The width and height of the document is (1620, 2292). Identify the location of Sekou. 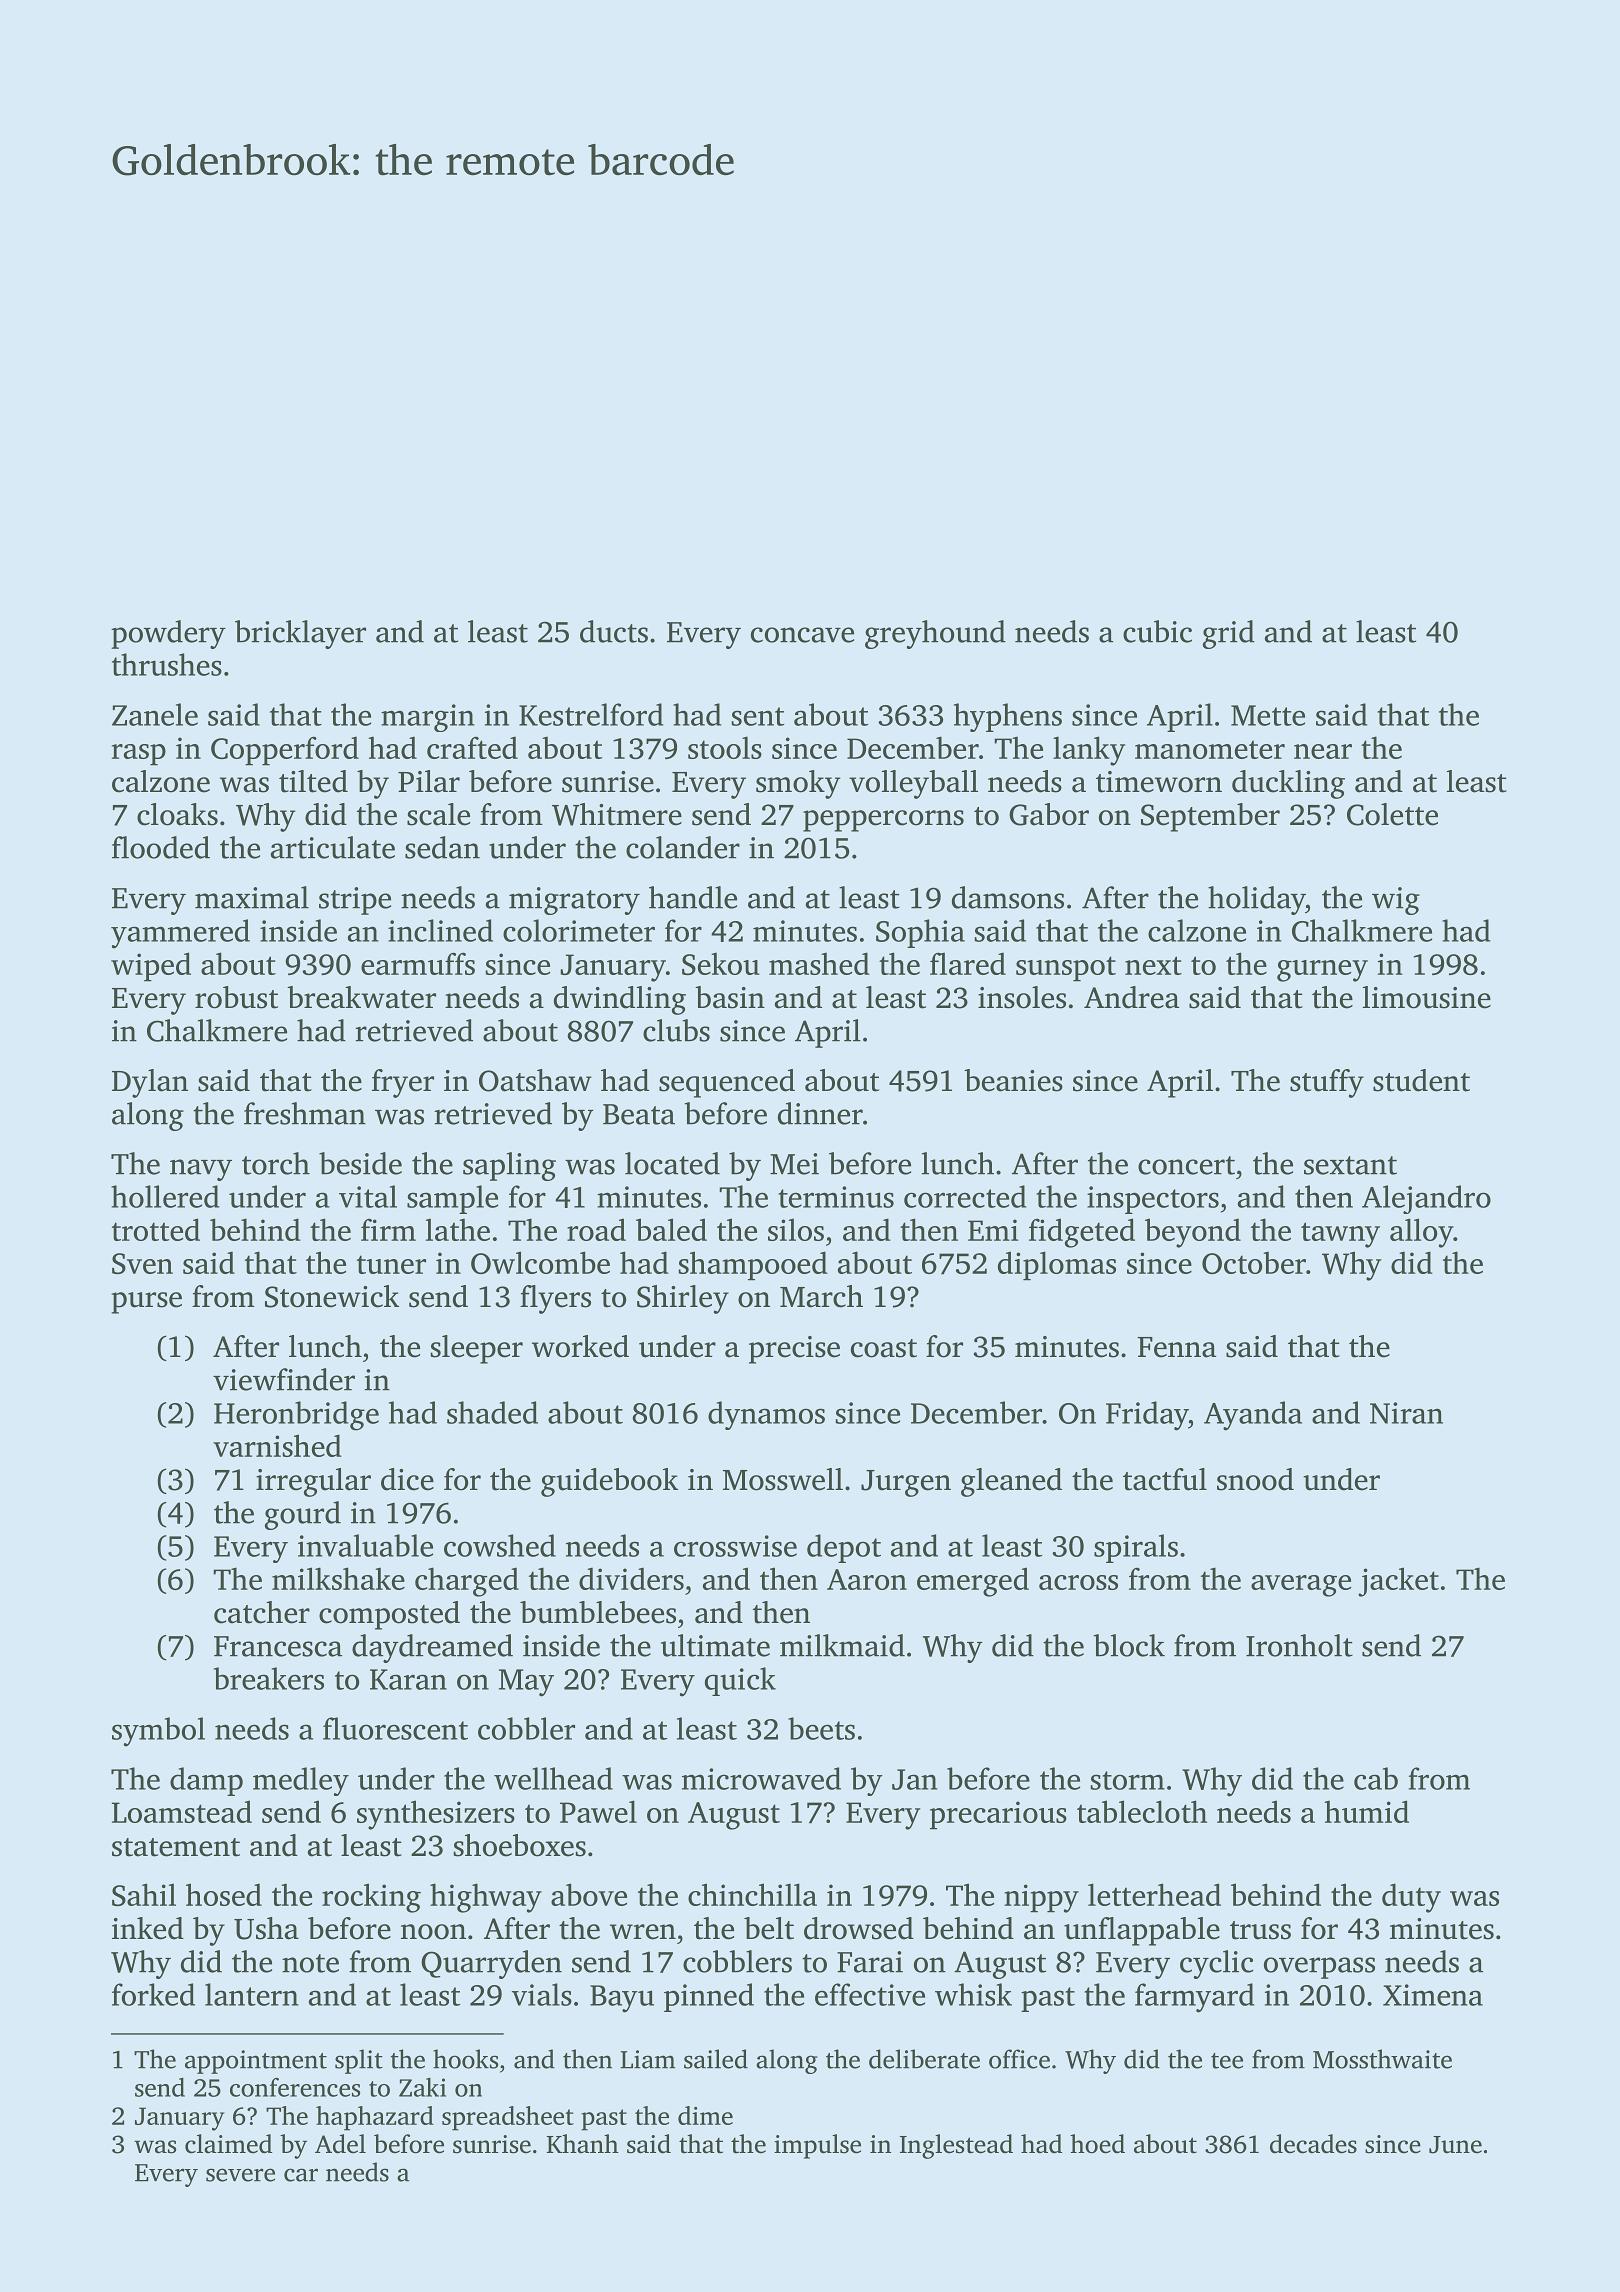
(721, 963).
